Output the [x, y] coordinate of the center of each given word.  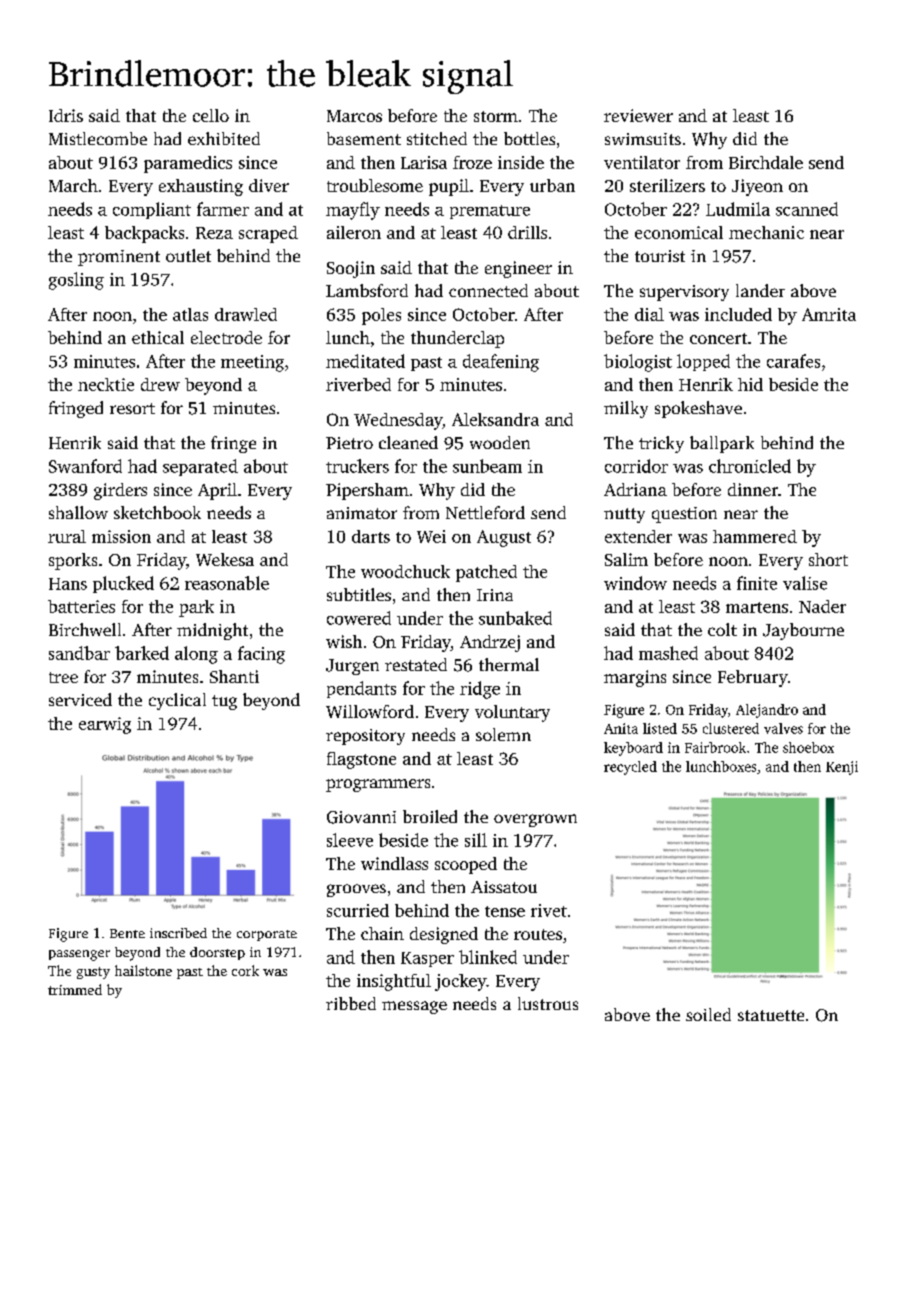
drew [160, 384]
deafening [501, 363]
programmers [378, 785]
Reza [214, 233]
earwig [105, 725]
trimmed [75, 989]
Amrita [829, 314]
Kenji [842, 768]
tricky [661, 444]
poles [381, 316]
